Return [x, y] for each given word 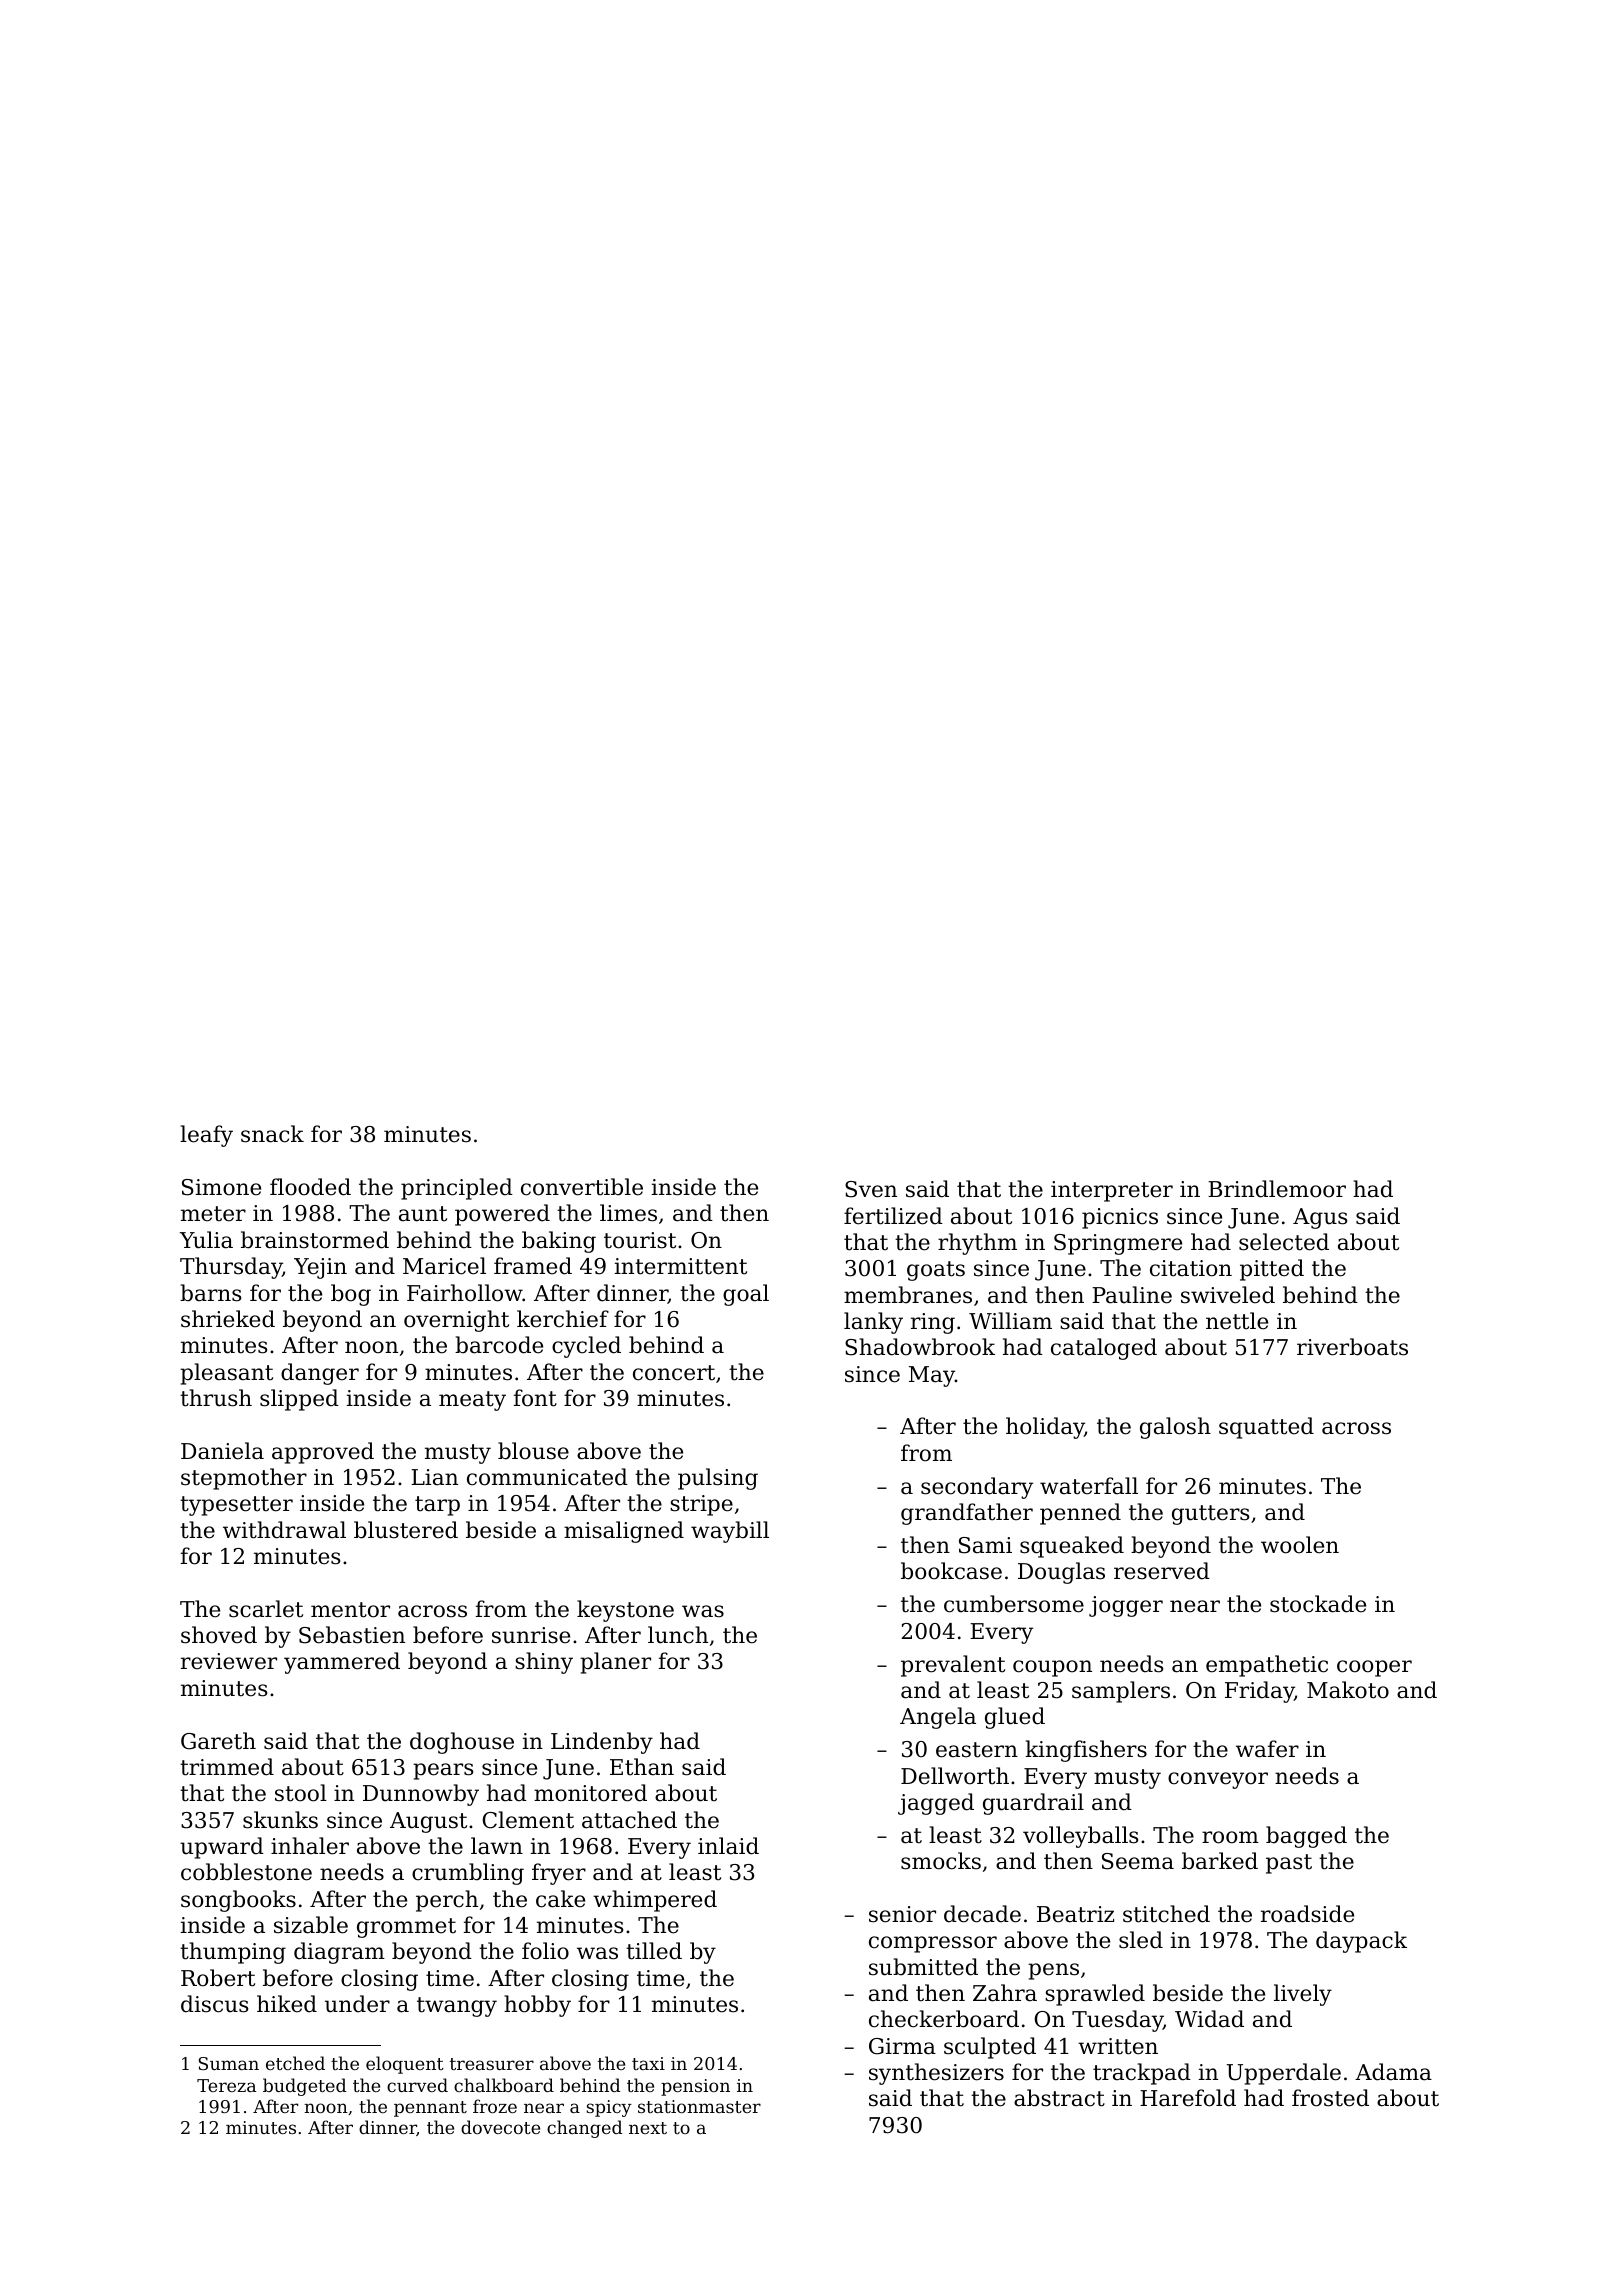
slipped [299, 1400]
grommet [406, 1928]
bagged [1306, 1837]
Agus [1320, 1218]
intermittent [681, 1266]
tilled [654, 1951]
